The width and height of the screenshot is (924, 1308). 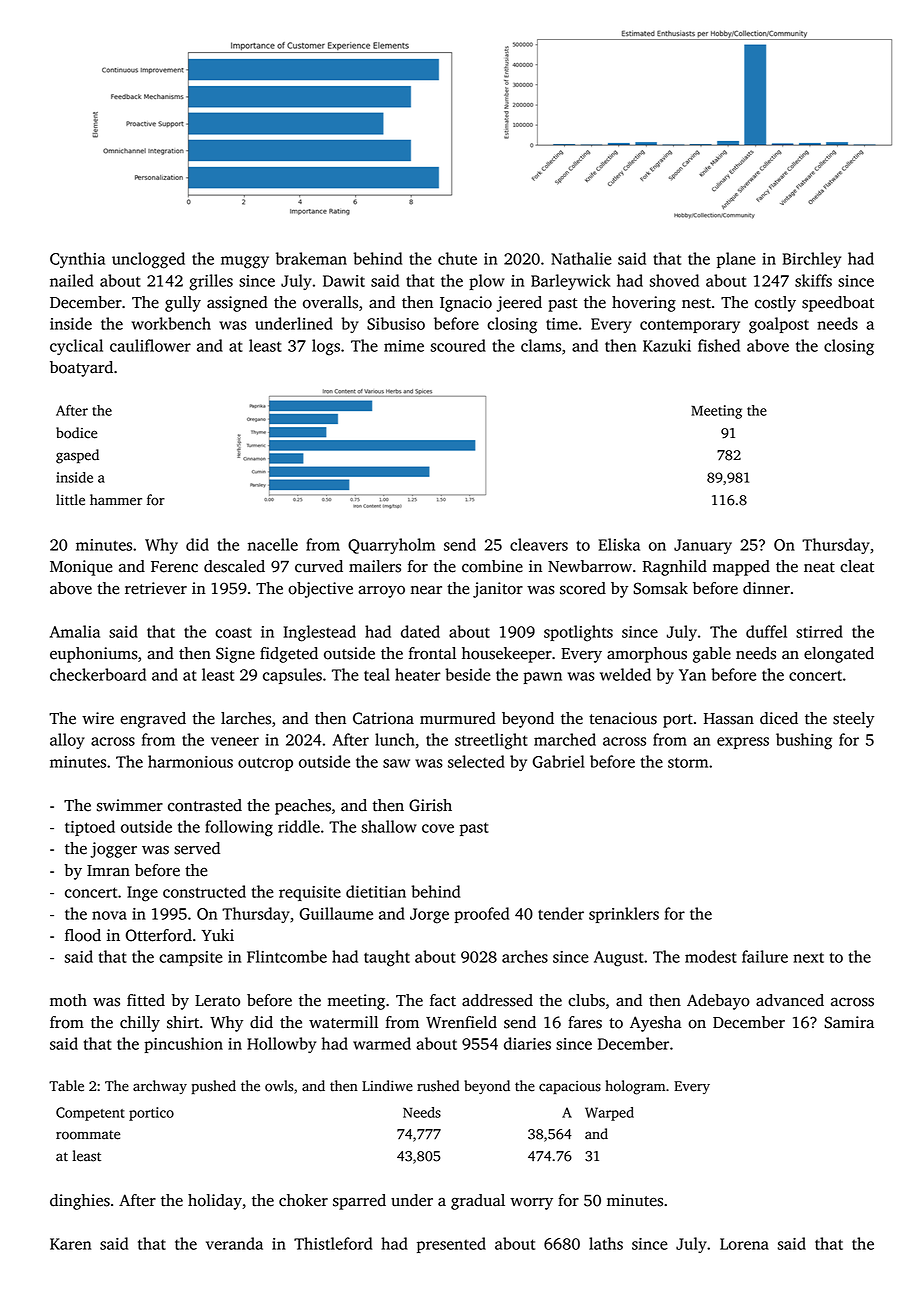 What do you see at coordinates (808, 957) in the screenshot?
I see `next` at bounding box center [808, 957].
